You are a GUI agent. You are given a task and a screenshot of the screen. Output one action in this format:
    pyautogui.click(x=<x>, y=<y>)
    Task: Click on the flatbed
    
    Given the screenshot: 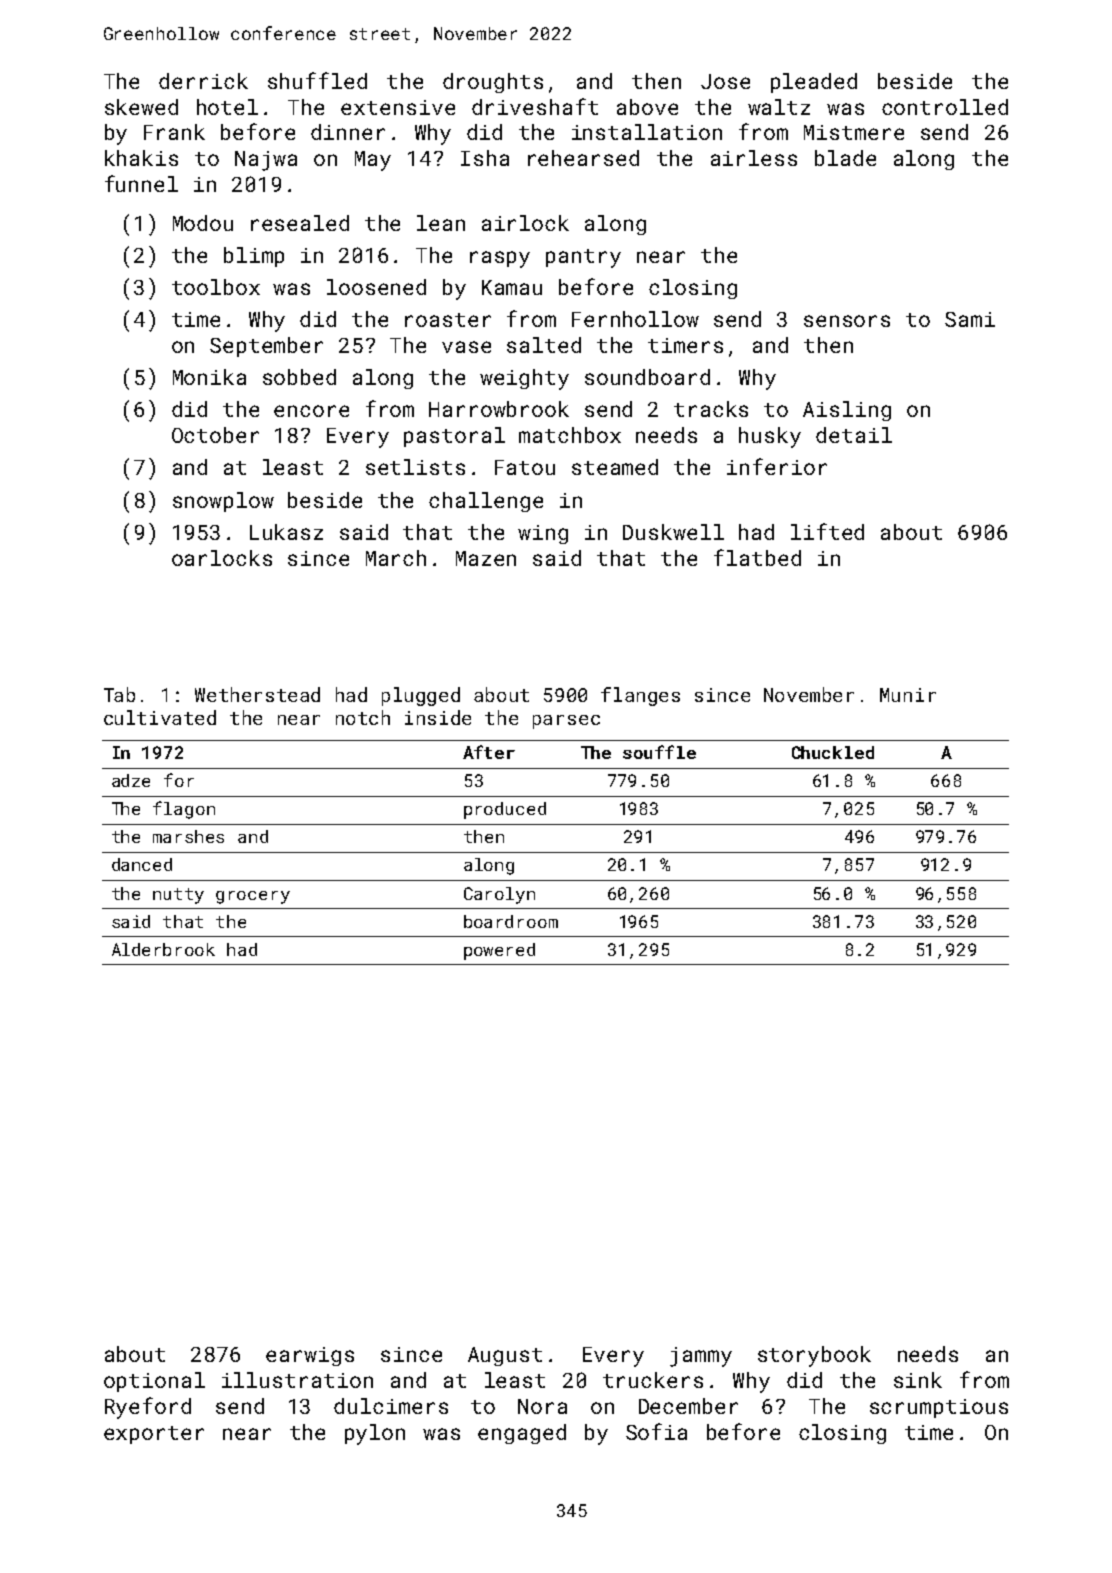 What is the action you would take?
    pyautogui.click(x=757, y=557)
